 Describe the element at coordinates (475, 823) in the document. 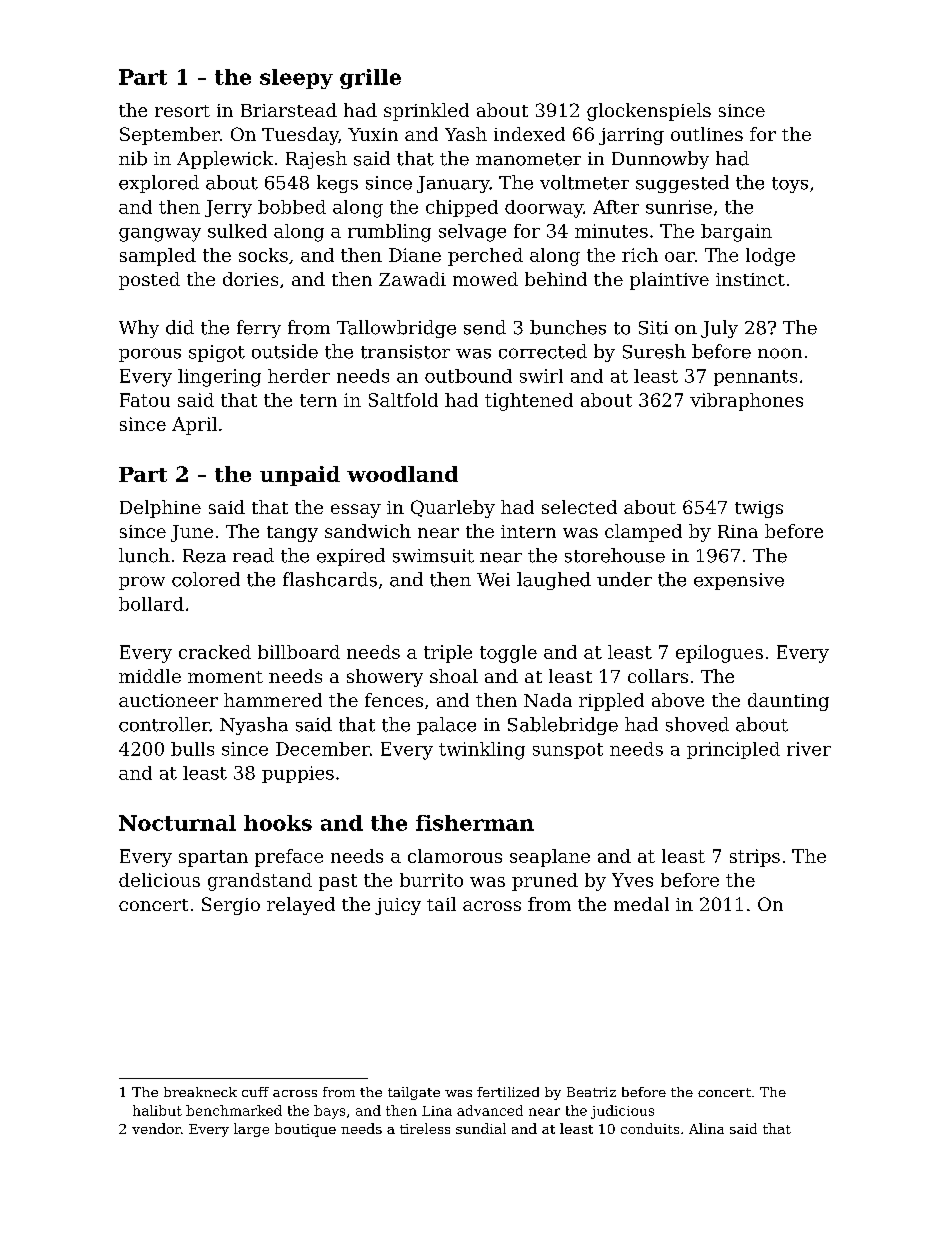

I see `fisherman` at that location.
